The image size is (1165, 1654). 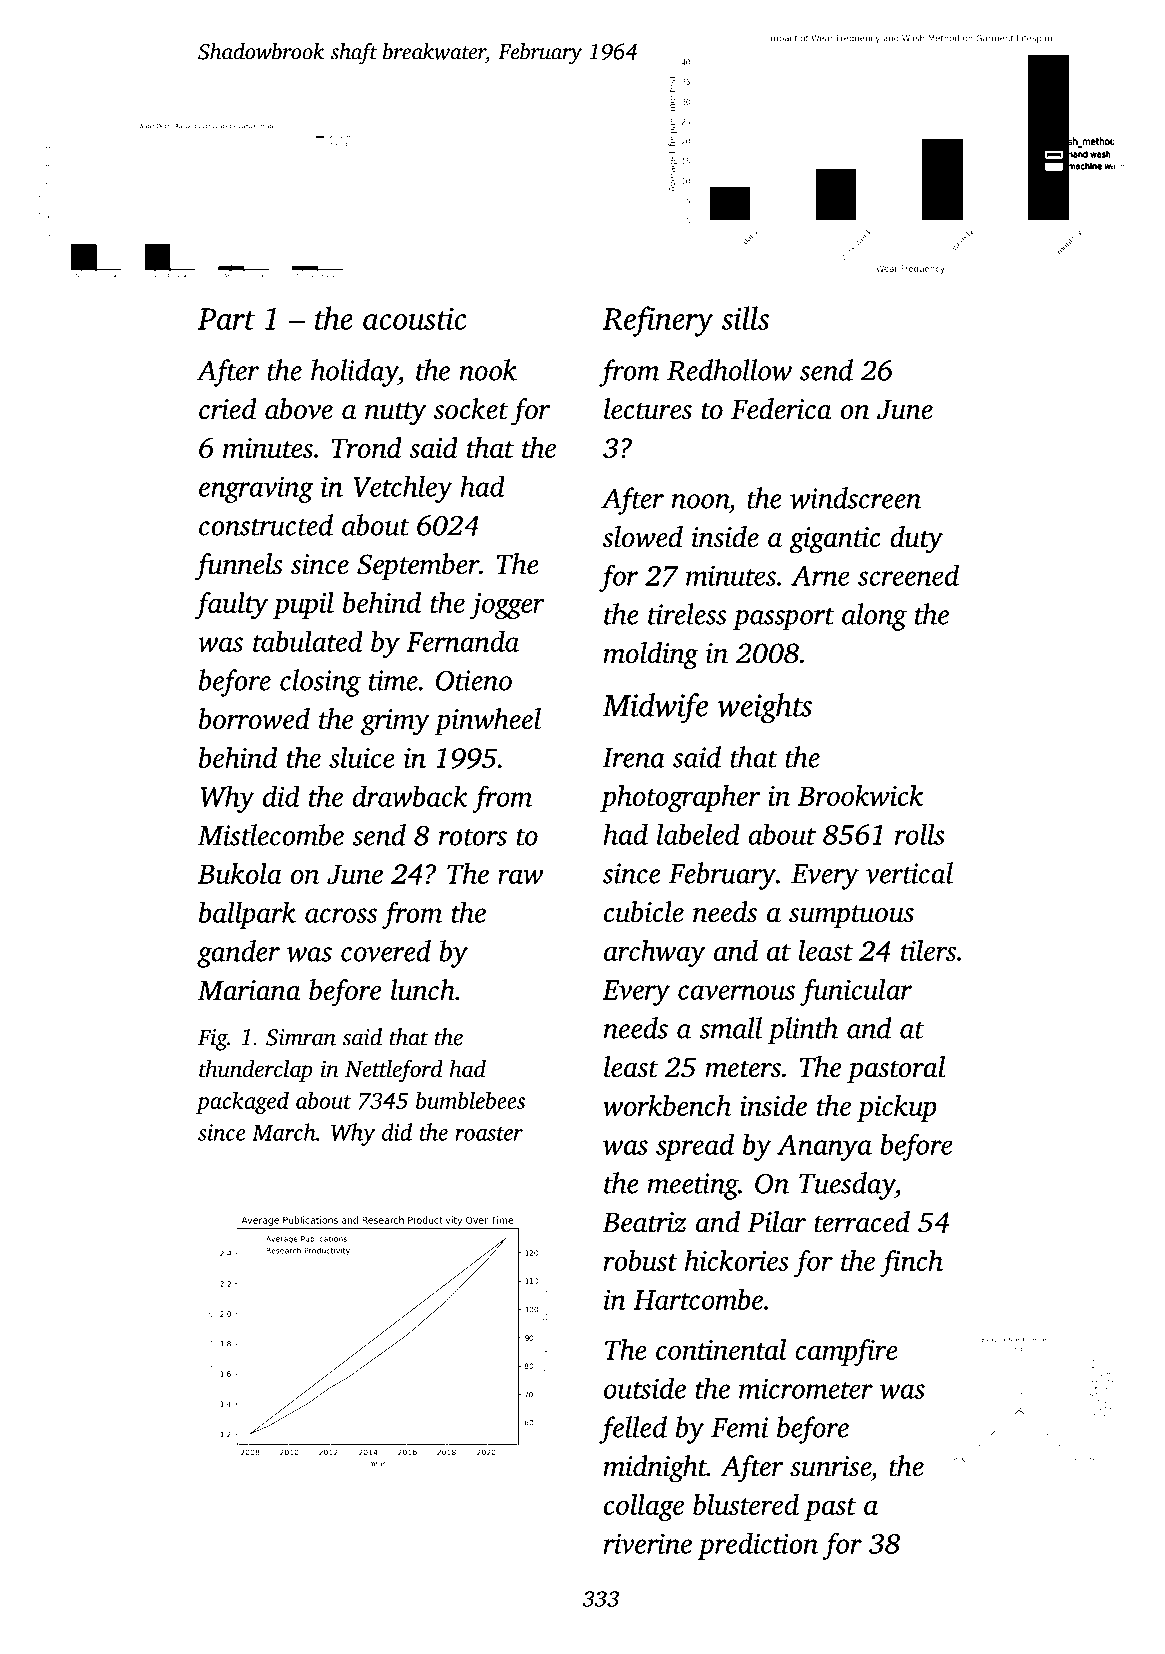 What do you see at coordinates (862, 1222) in the screenshot?
I see `terraced` at bounding box center [862, 1222].
